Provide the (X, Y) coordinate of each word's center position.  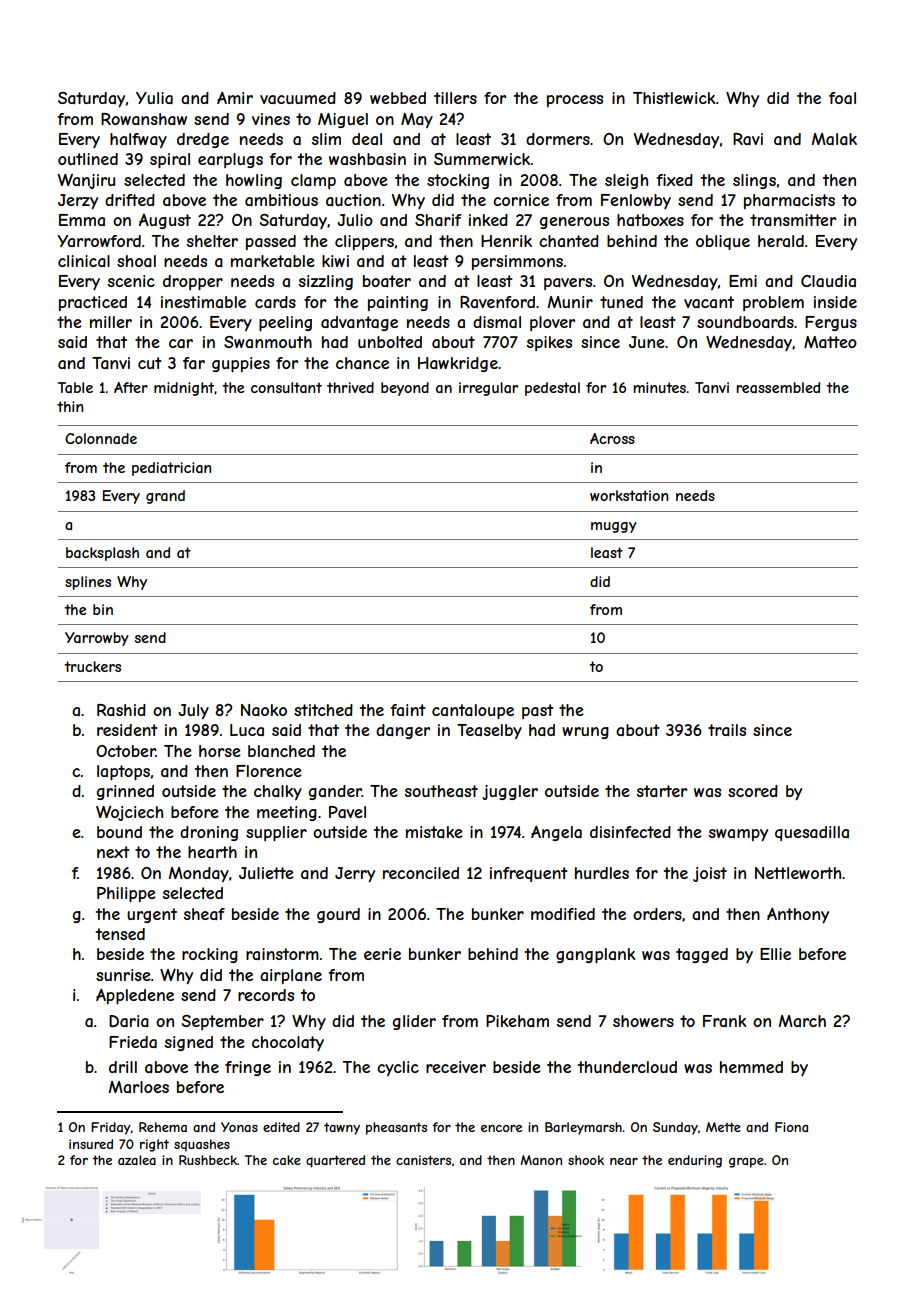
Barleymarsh (583, 1128)
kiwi (335, 261)
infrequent (529, 874)
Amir (235, 98)
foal (842, 98)
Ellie (775, 954)
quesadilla (812, 833)
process (575, 101)
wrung (585, 733)
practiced (93, 303)
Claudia (828, 281)
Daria (129, 1021)
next (113, 852)
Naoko (264, 710)
